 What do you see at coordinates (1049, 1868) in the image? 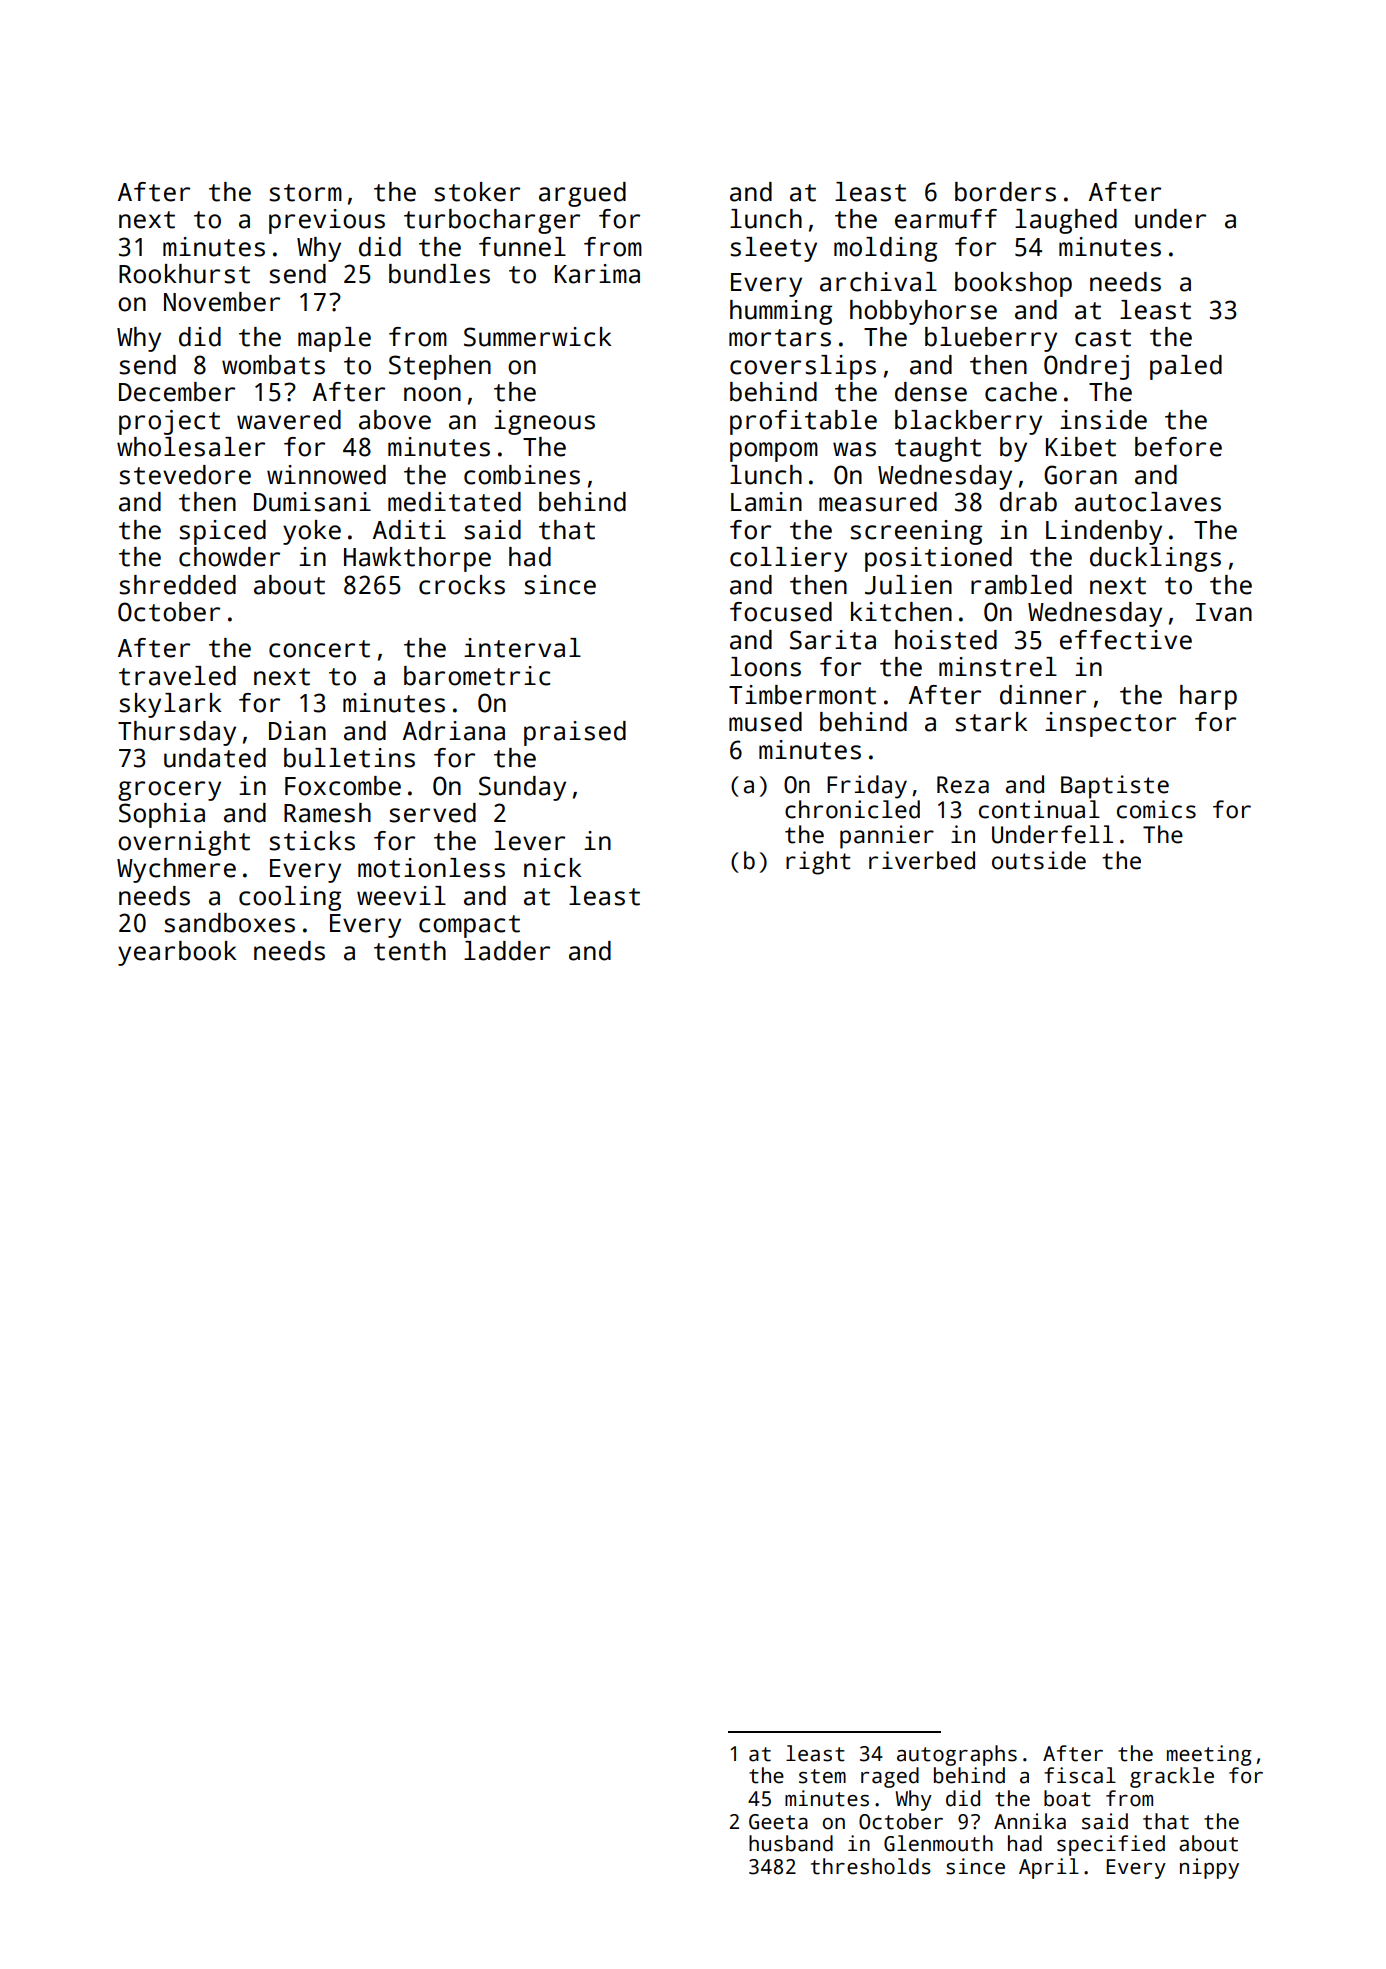
I see `April` at bounding box center [1049, 1868].
